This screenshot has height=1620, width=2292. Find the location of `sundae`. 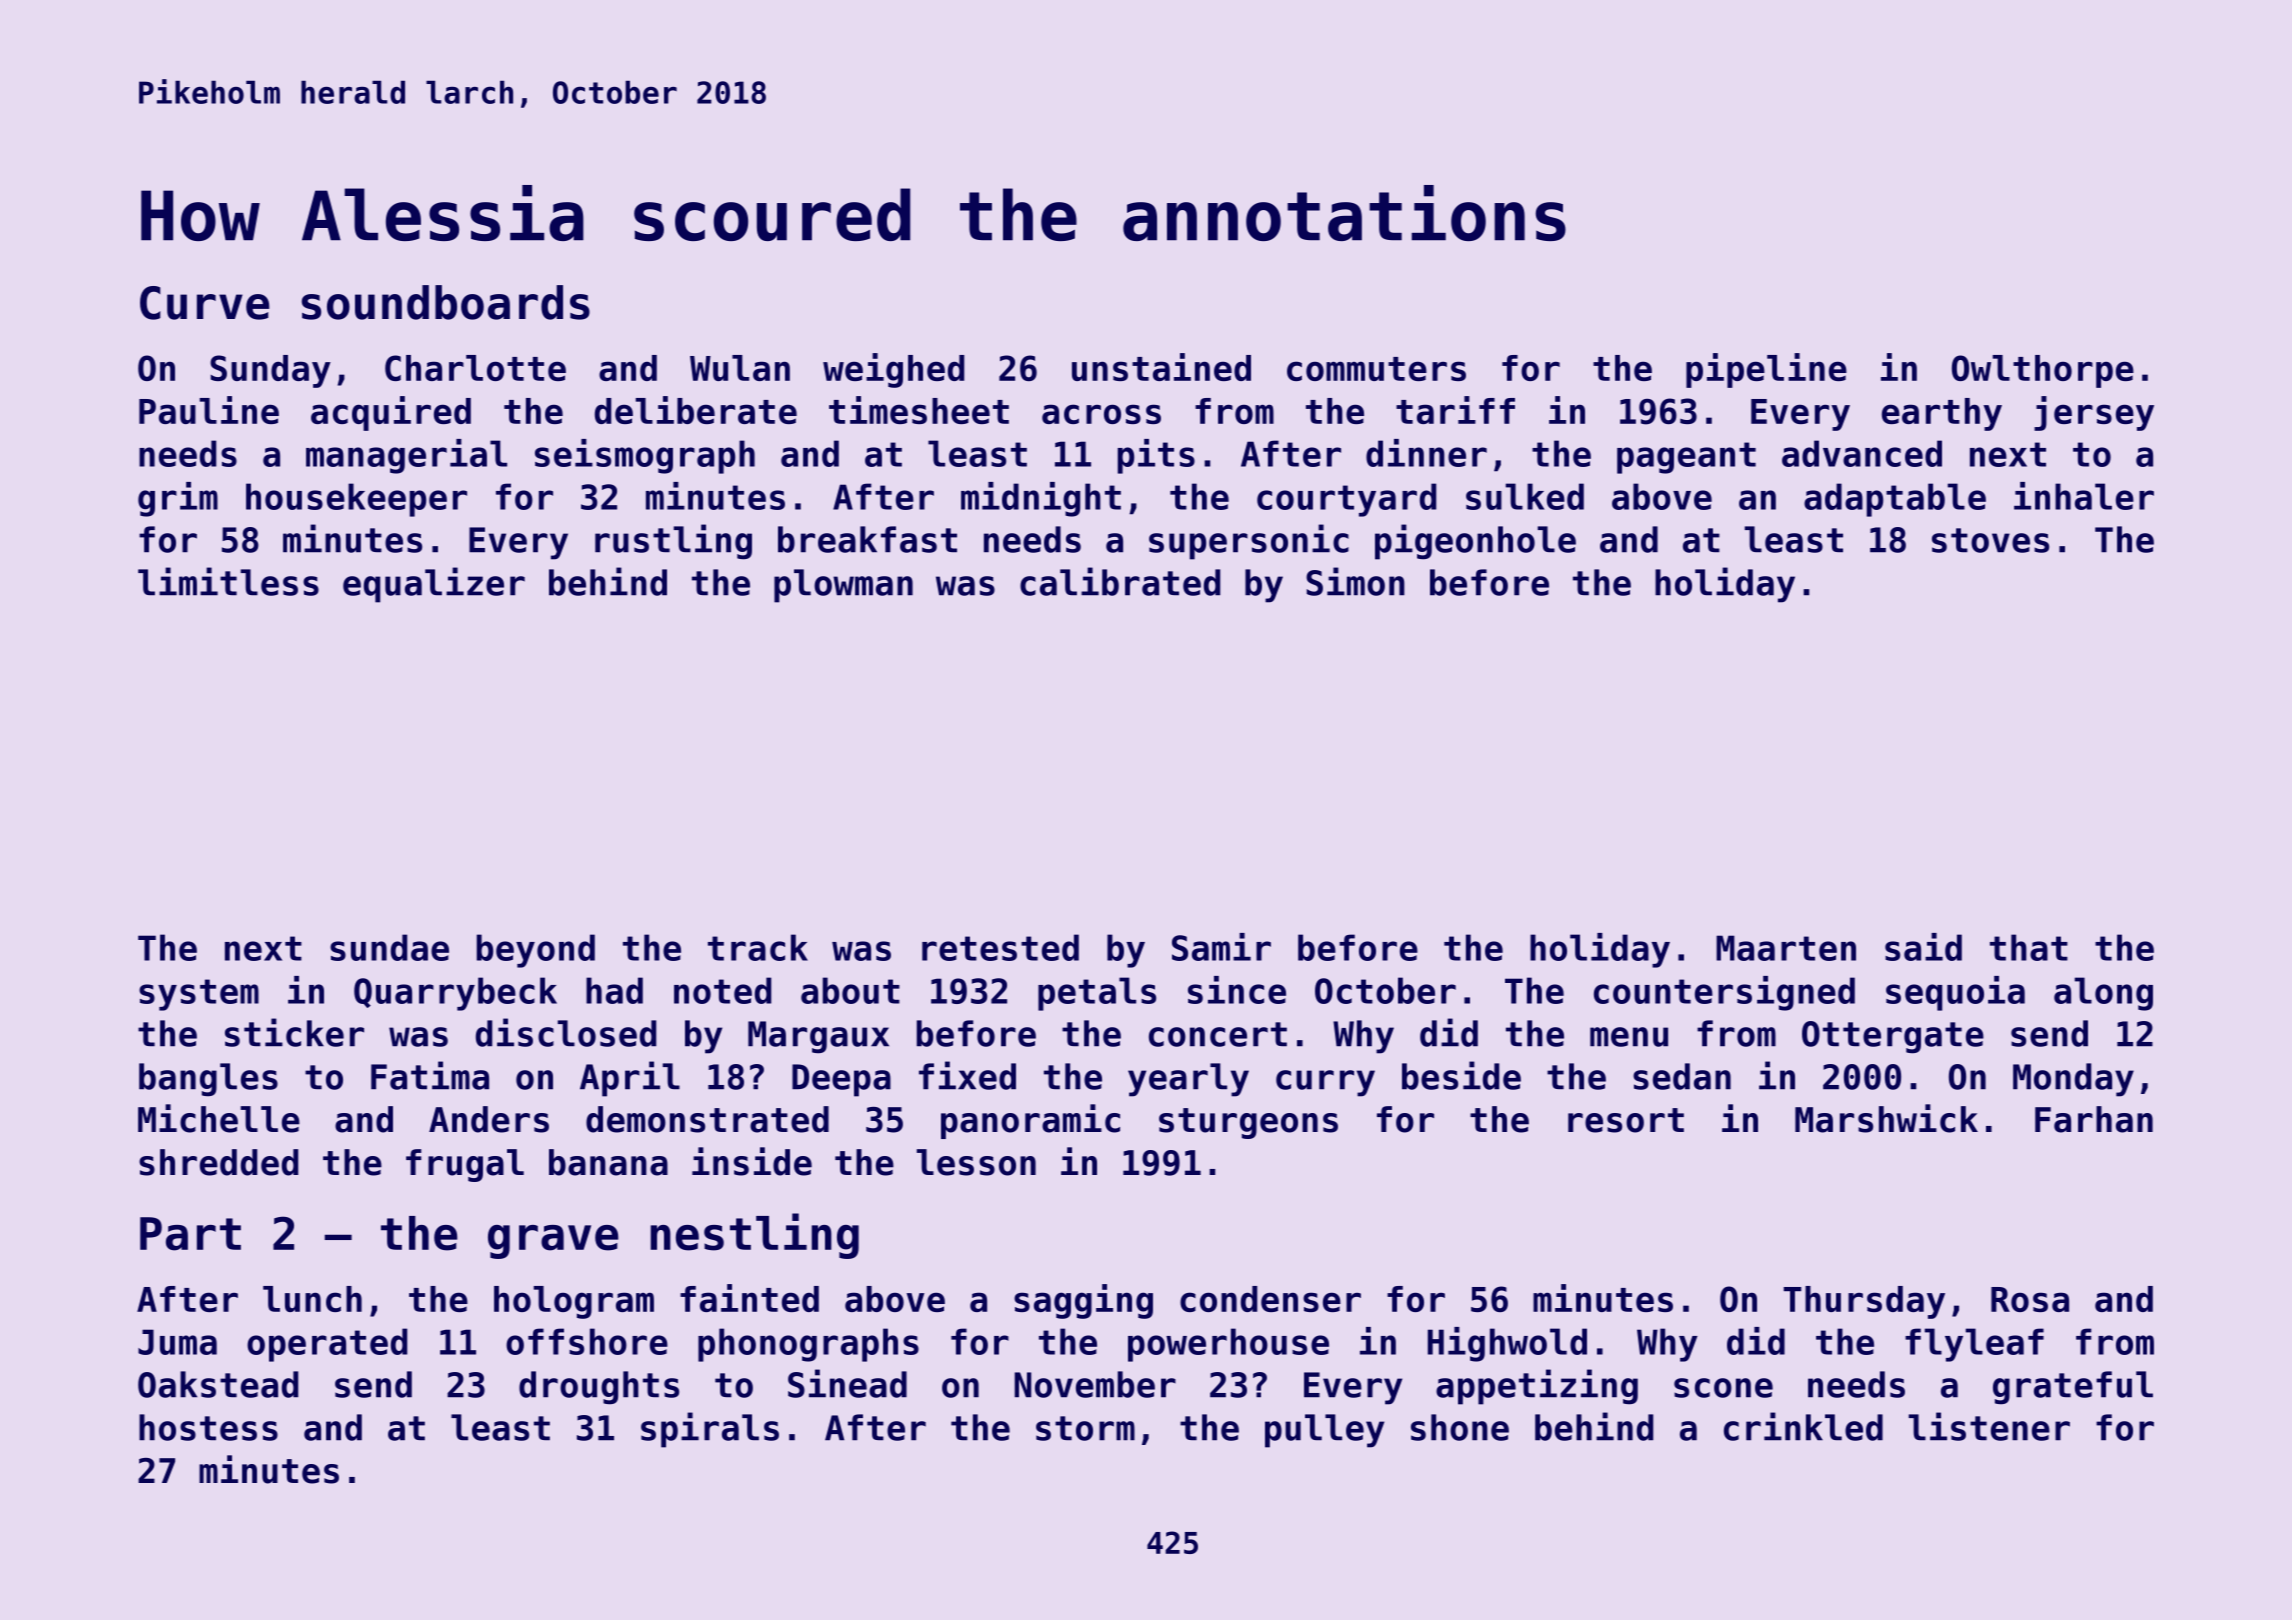

sundae is located at coordinates (389, 947).
